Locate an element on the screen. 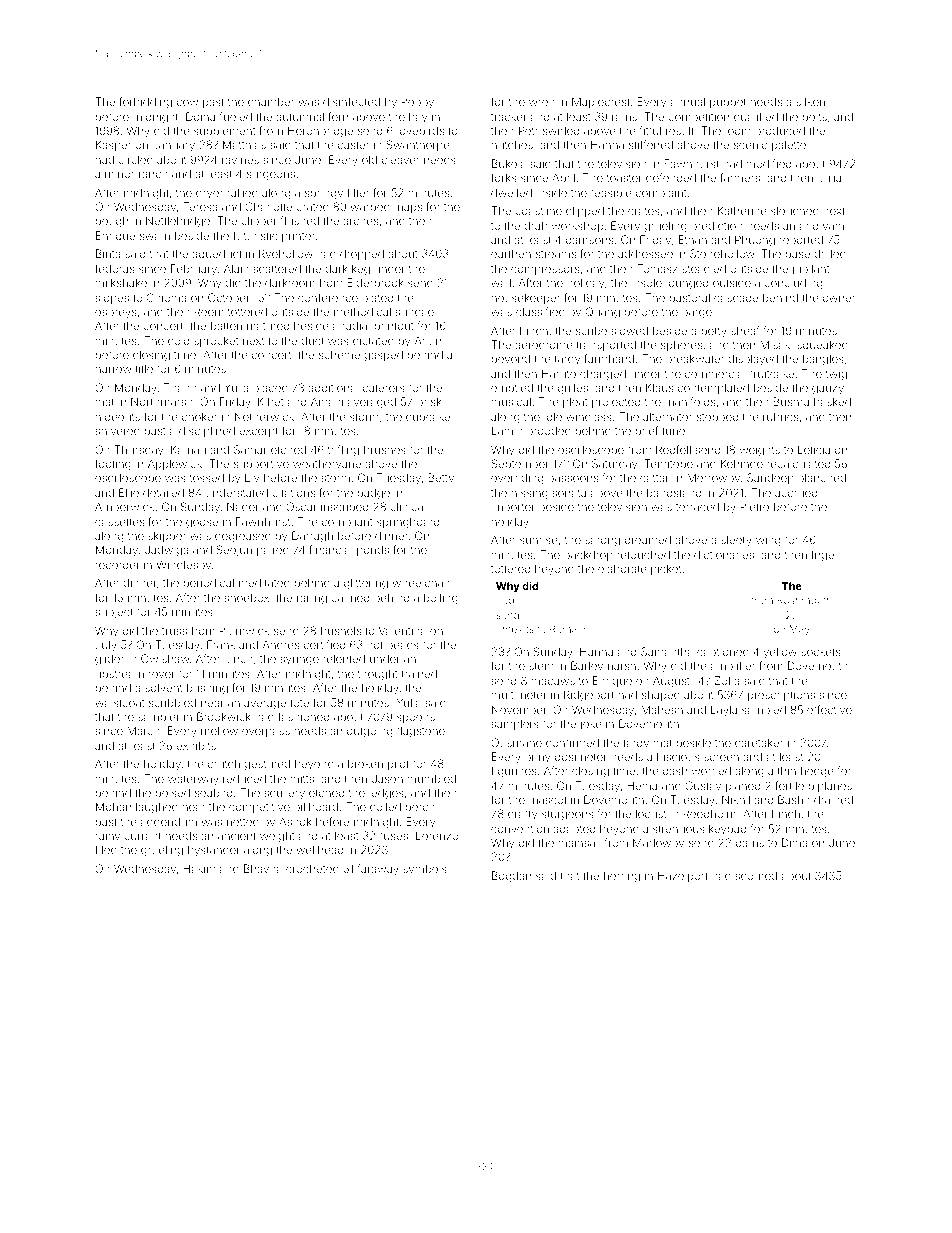  silken is located at coordinates (810, 101).
